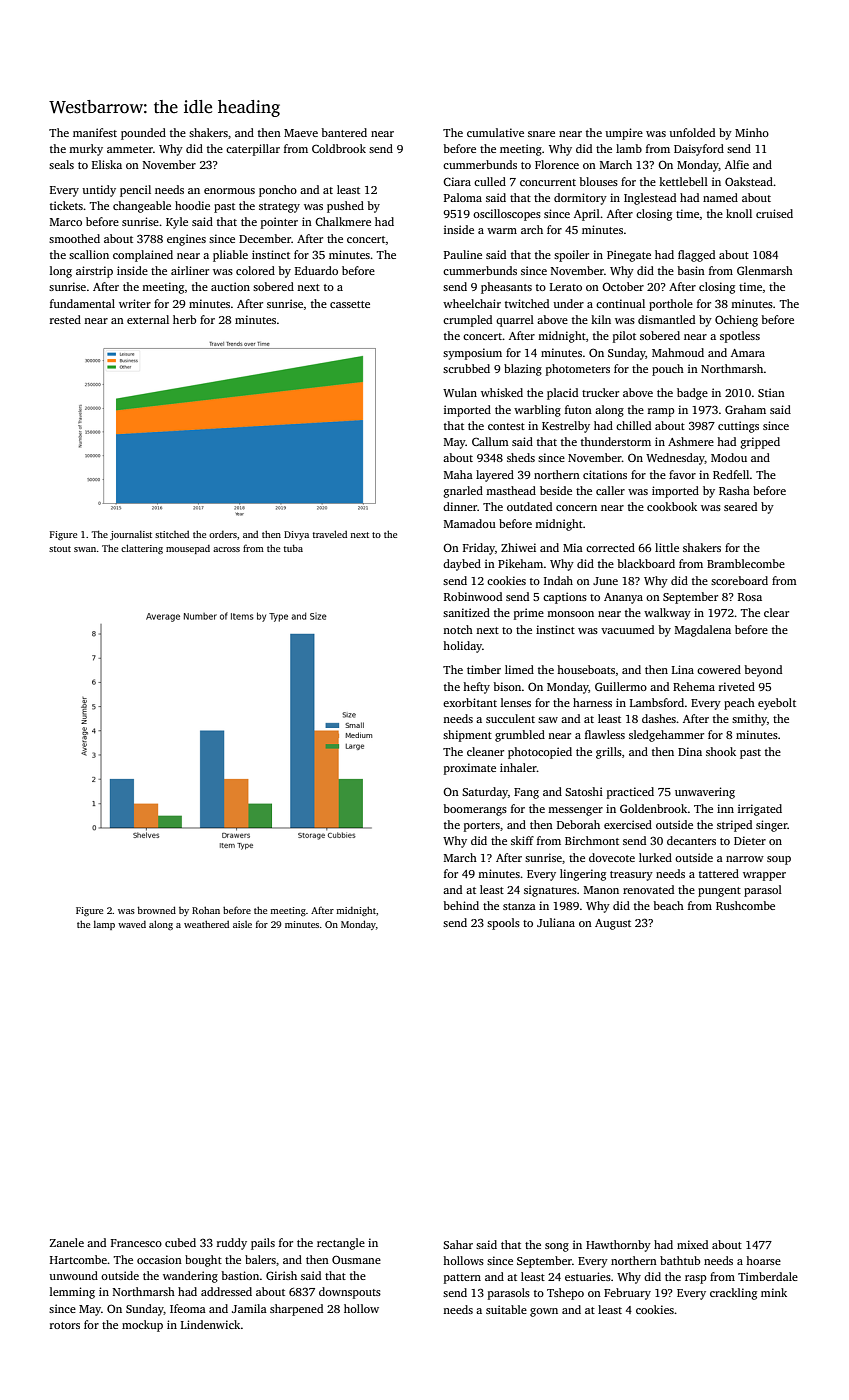 The height and width of the screenshot is (1400, 849). Describe the element at coordinates (206, 924) in the screenshot. I see `weathered` at that location.
